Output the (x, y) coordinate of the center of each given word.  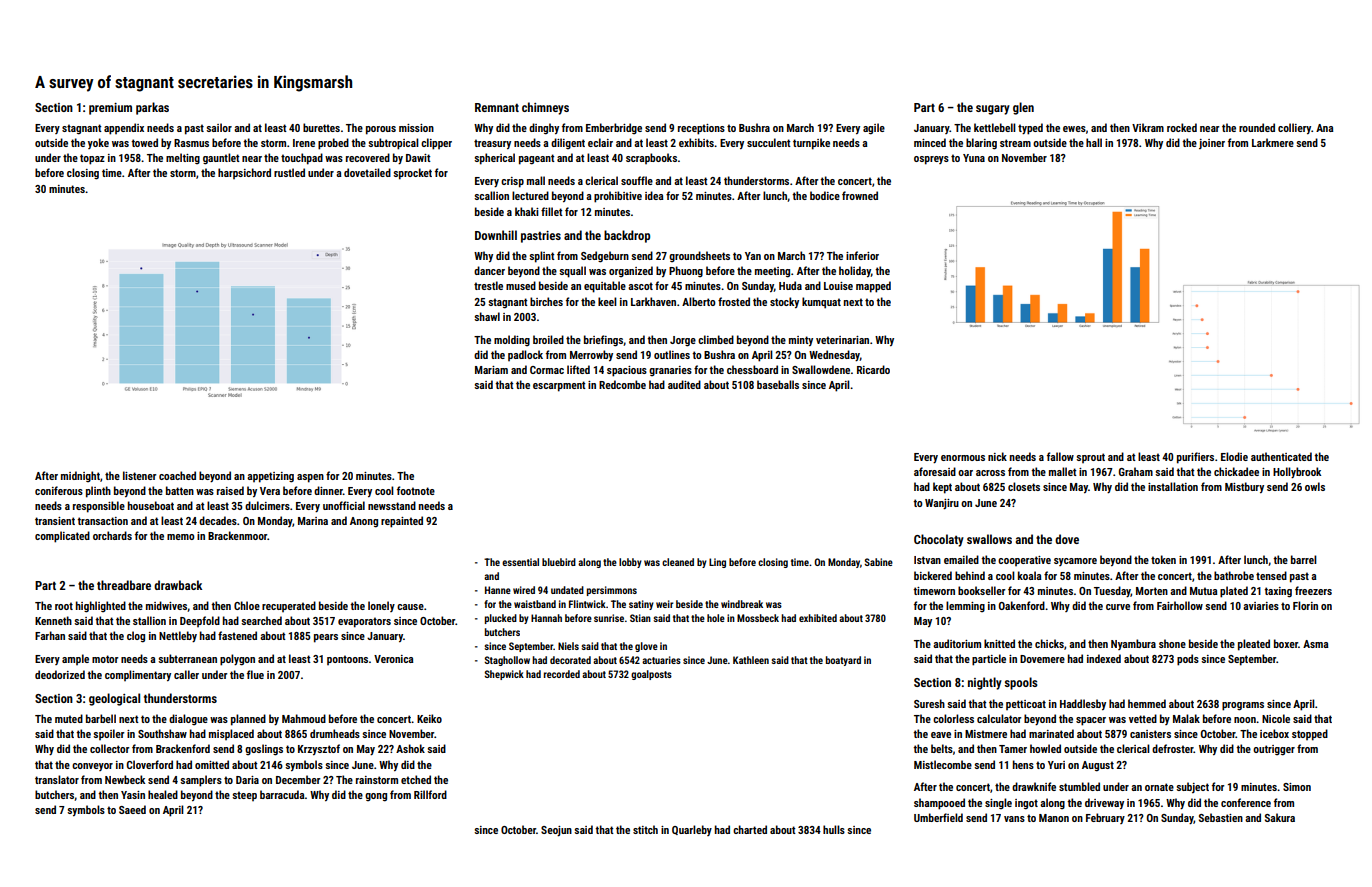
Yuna (974, 158)
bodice (825, 195)
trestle (488, 285)
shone (1172, 643)
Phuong (686, 271)
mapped (873, 287)
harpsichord (244, 173)
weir (664, 604)
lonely (381, 606)
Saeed (132, 809)
